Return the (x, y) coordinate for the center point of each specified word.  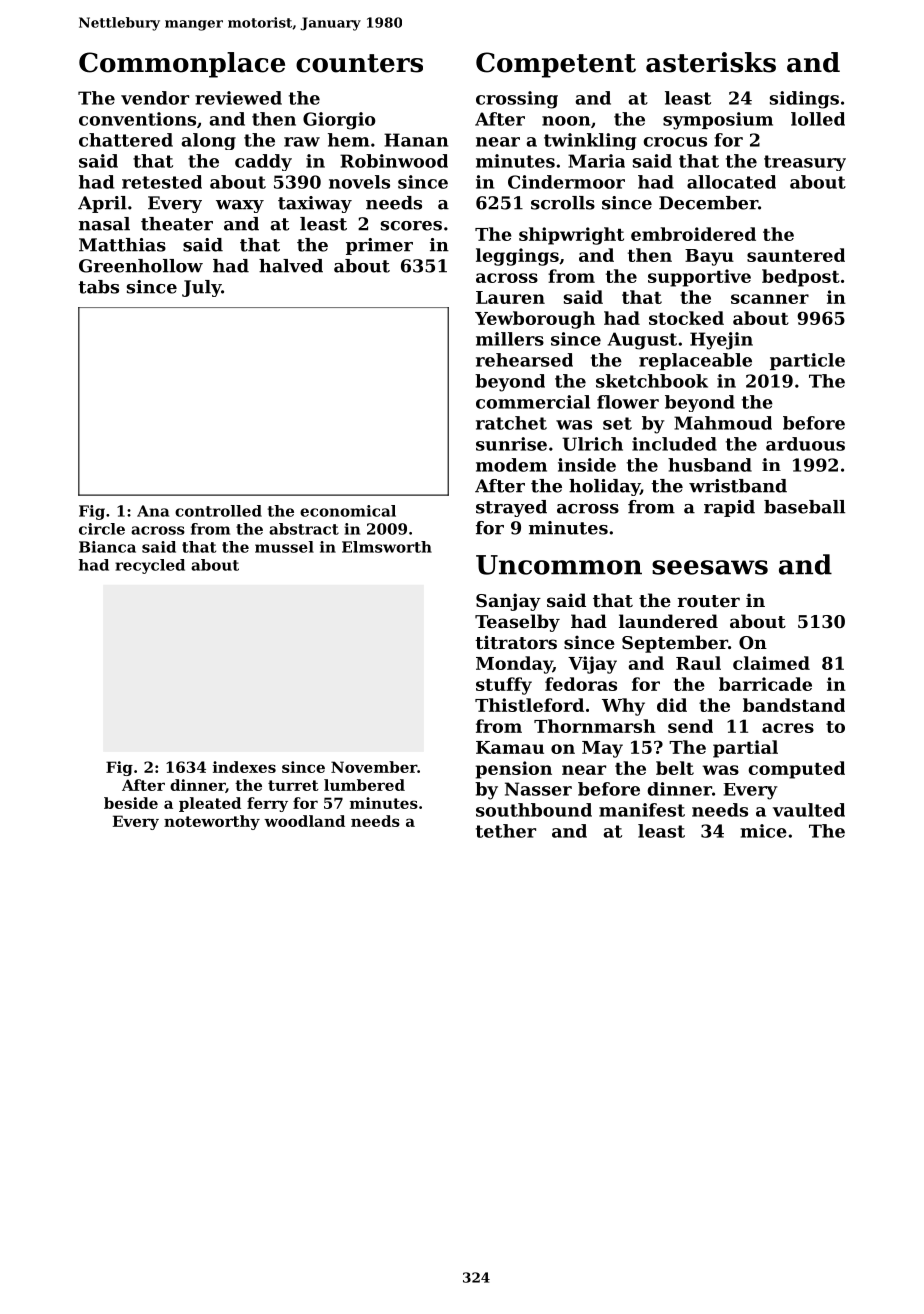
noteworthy (212, 822)
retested (162, 182)
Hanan (416, 140)
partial (745, 749)
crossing (517, 100)
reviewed (238, 98)
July (201, 288)
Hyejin (721, 341)
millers (510, 339)
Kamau (510, 747)
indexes (244, 767)
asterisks (711, 62)
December (708, 203)
